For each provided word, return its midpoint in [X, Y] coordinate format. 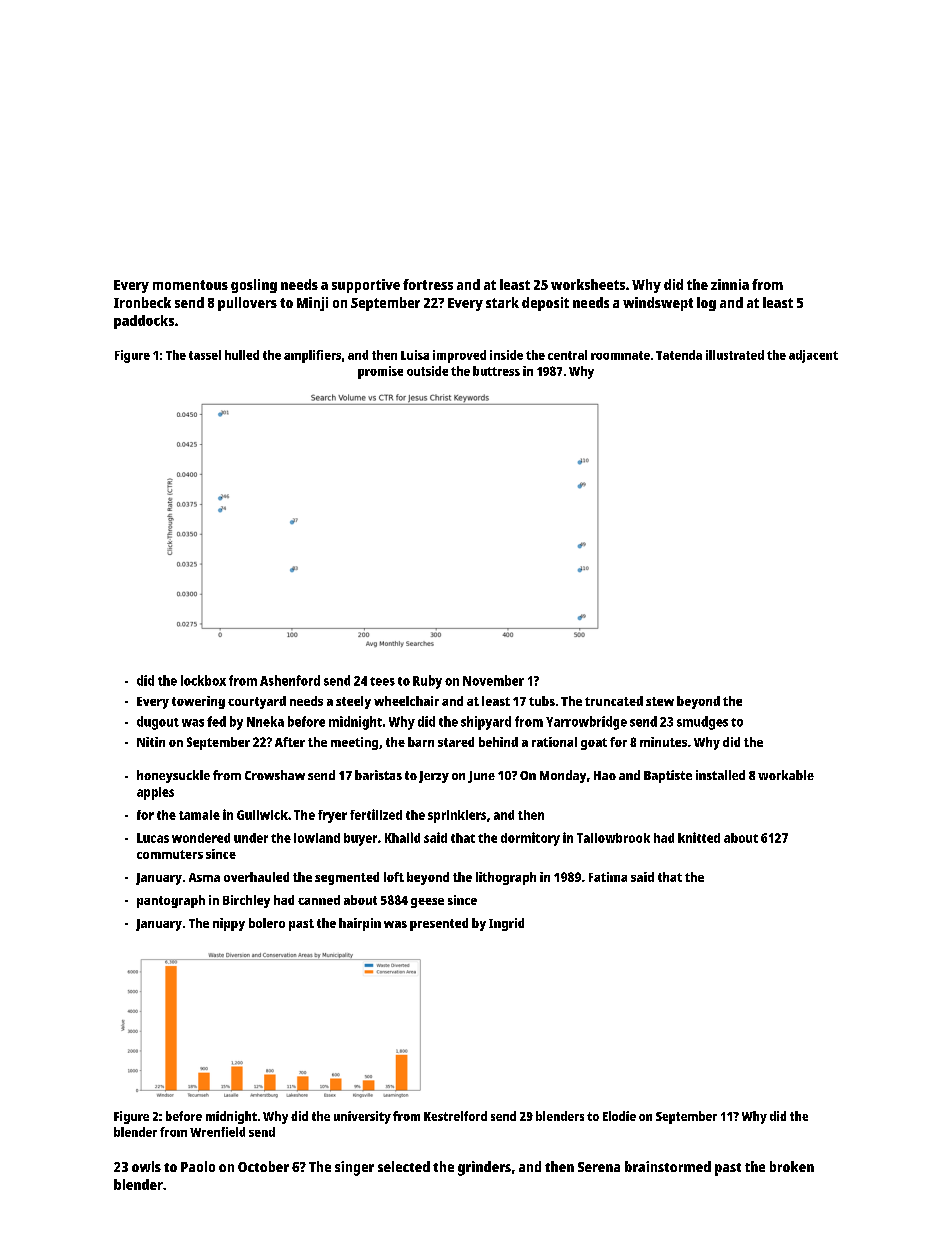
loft [394, 877]
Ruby [427, 682]
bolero [267, 923]
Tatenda [679, 355]
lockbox [203, 680]
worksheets [588, 284]
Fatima [608, 877]
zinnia [730, 284]
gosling [254, 286]
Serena [599, 1167]
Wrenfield [217, 1132]
